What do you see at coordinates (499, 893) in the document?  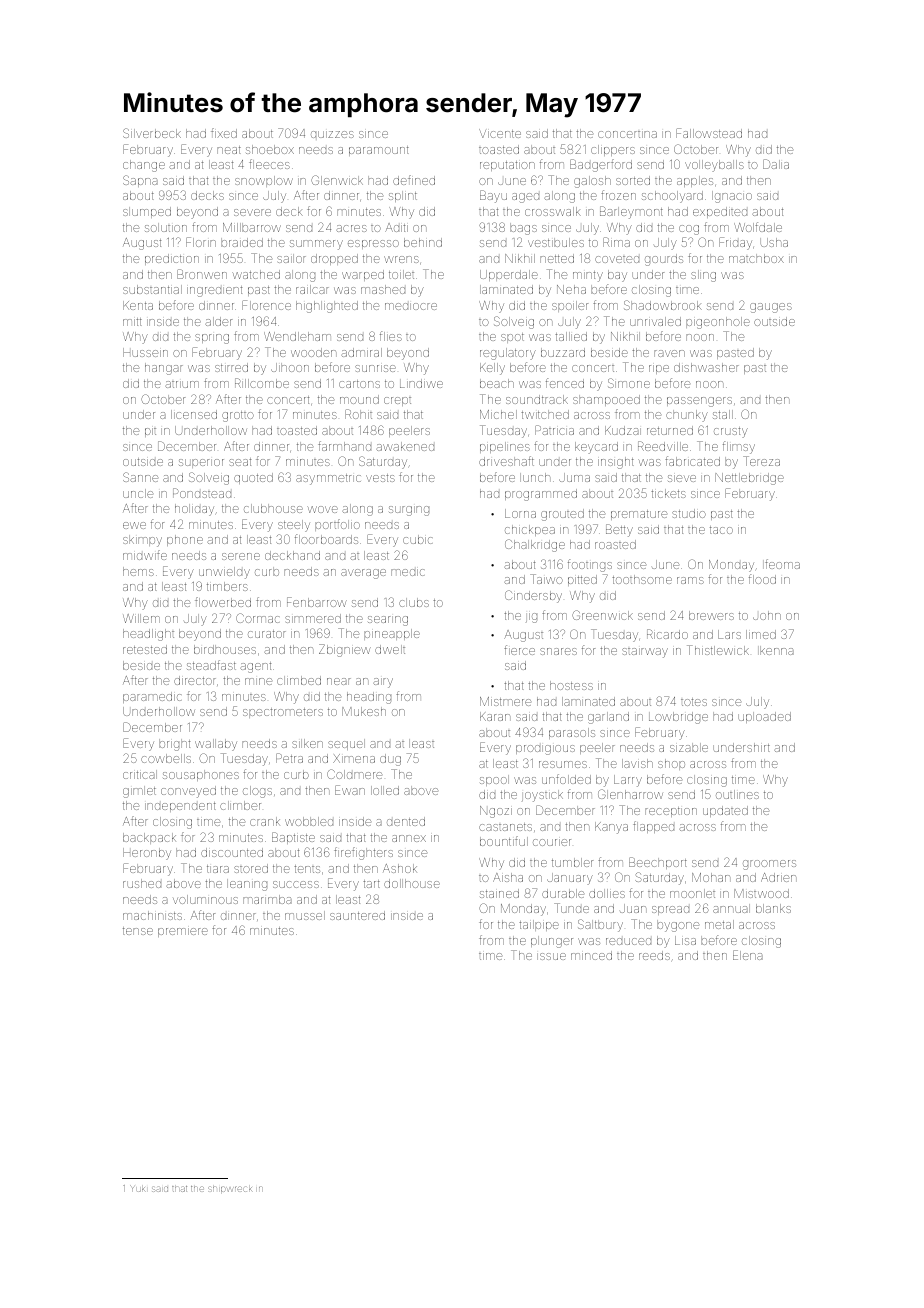 I see `stained` at bounding box center [499, 893].
